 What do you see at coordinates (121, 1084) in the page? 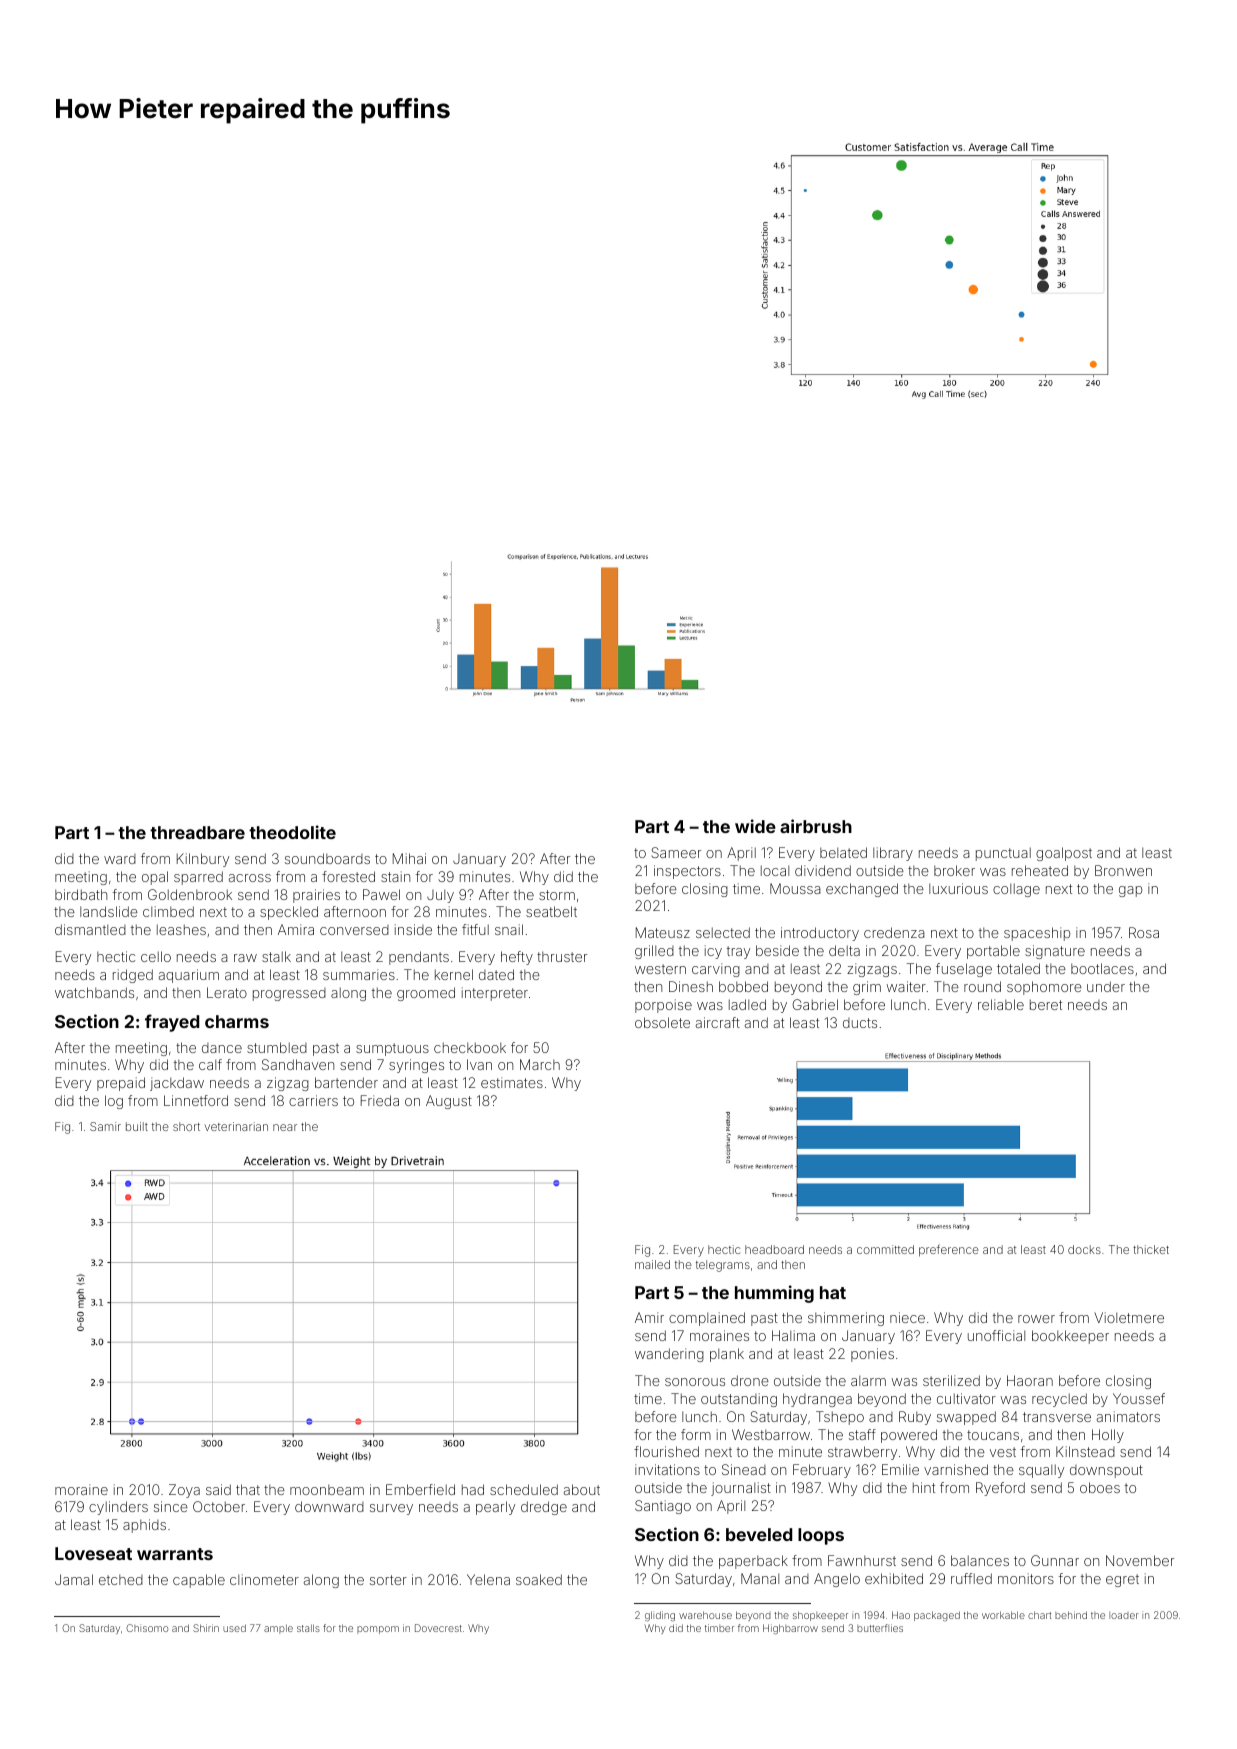
I see `prepaid` at bounding box center [121, 1084].
